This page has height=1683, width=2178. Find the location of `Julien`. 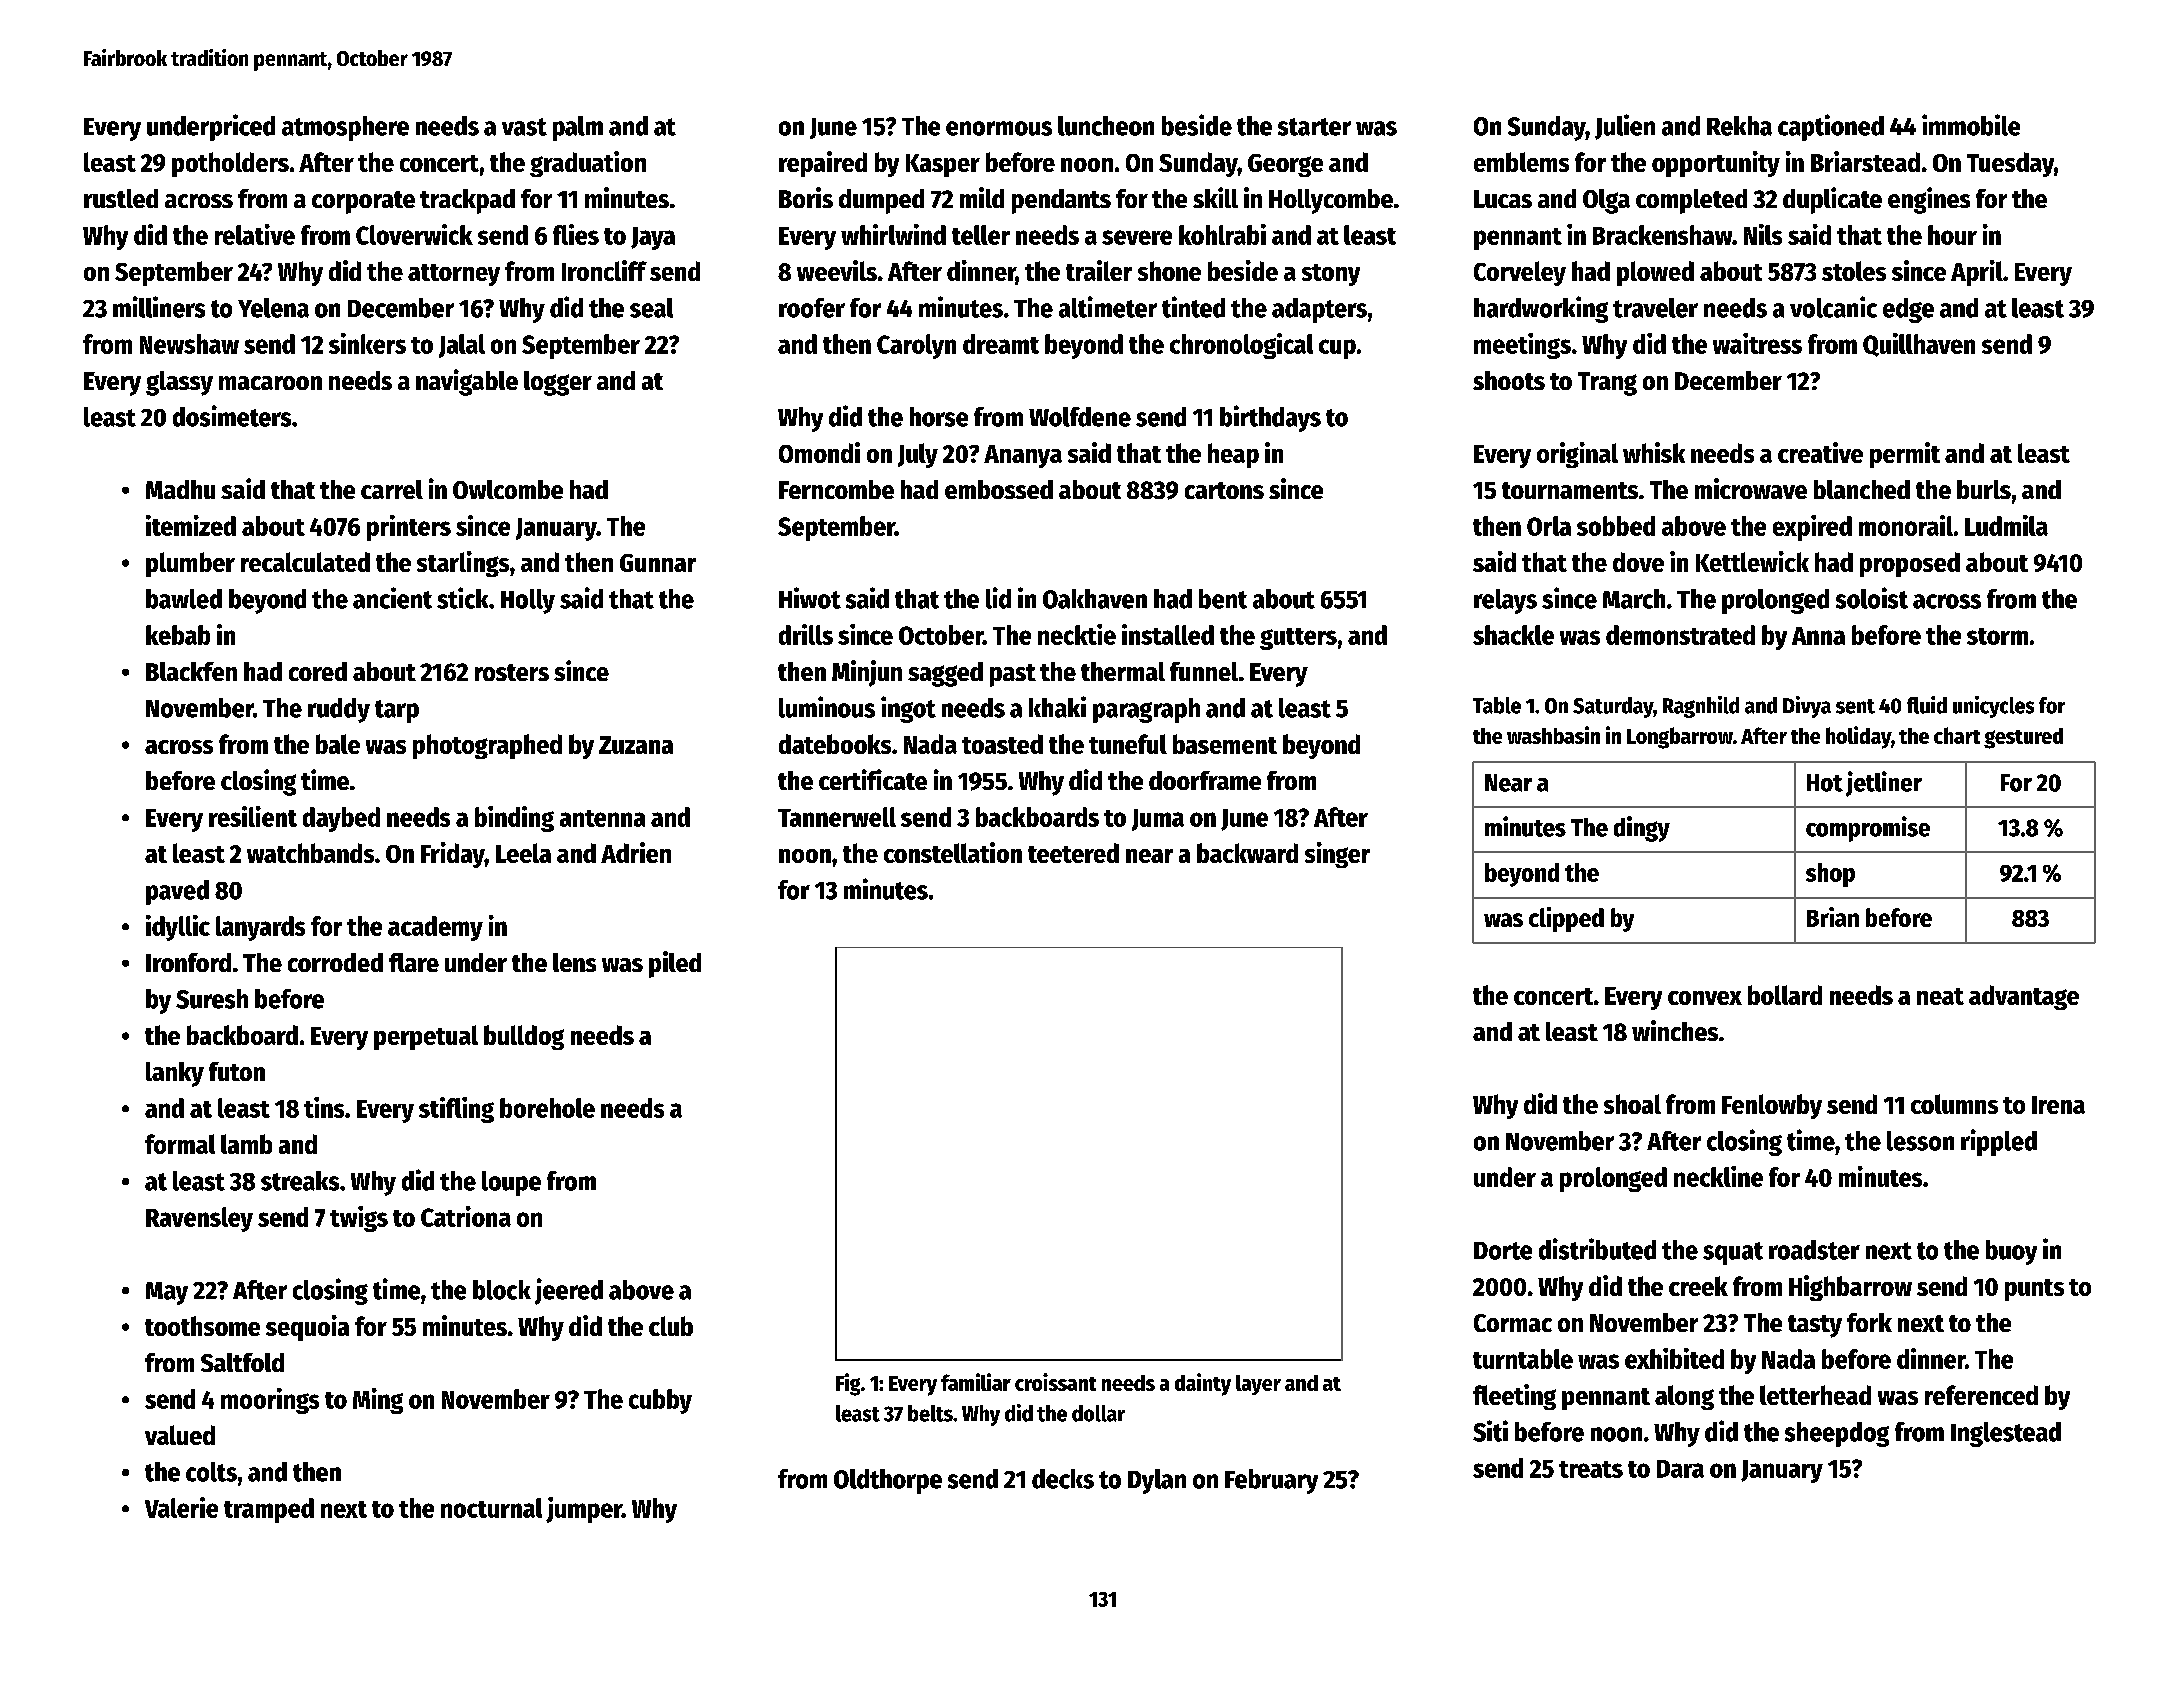

Julien is located at coordinates (1625, 127).
